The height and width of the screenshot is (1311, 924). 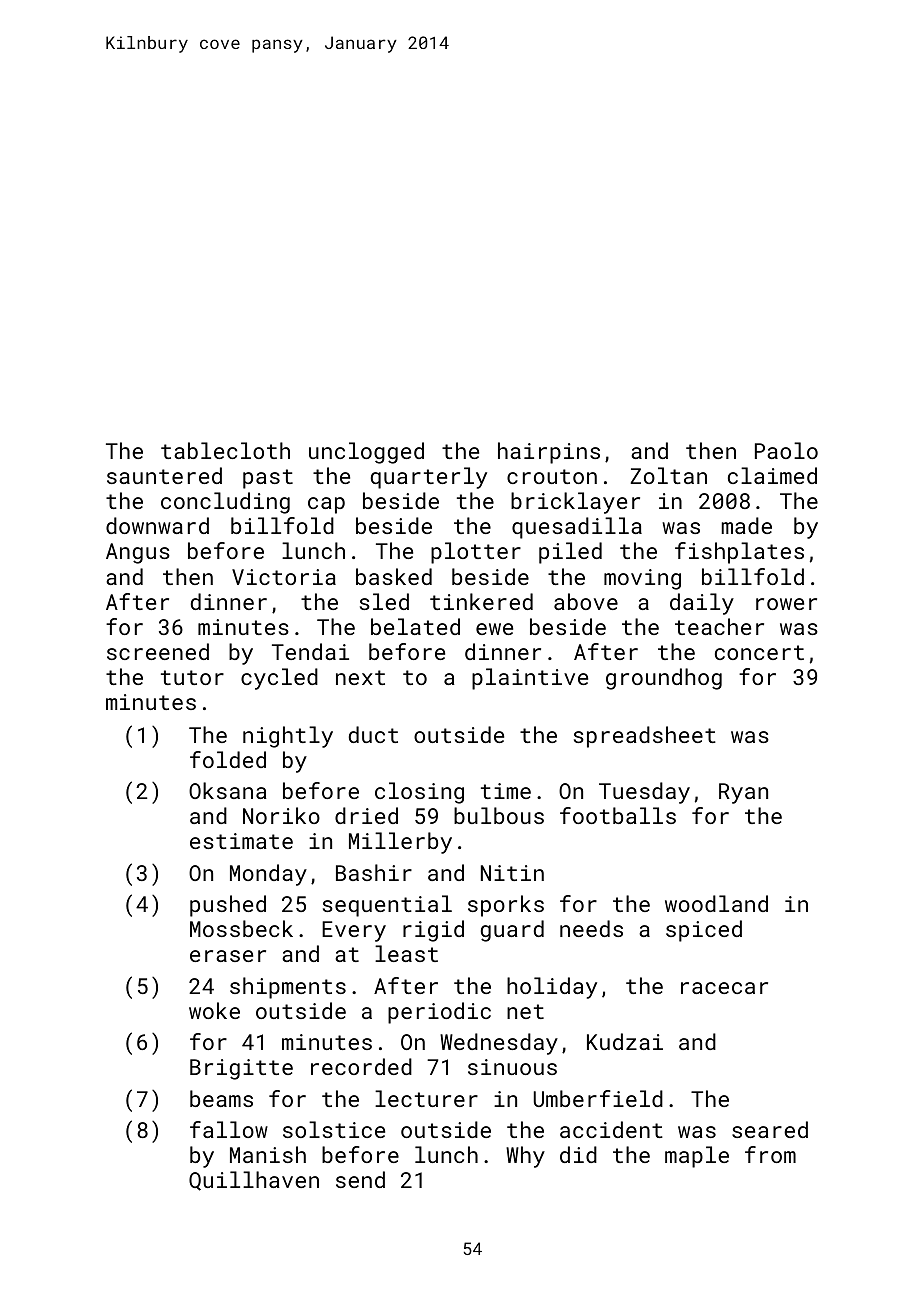 What do you see at coordinates (360, 1179) in the screenshot?
I see `send` at bounding box center [360, 1179].
